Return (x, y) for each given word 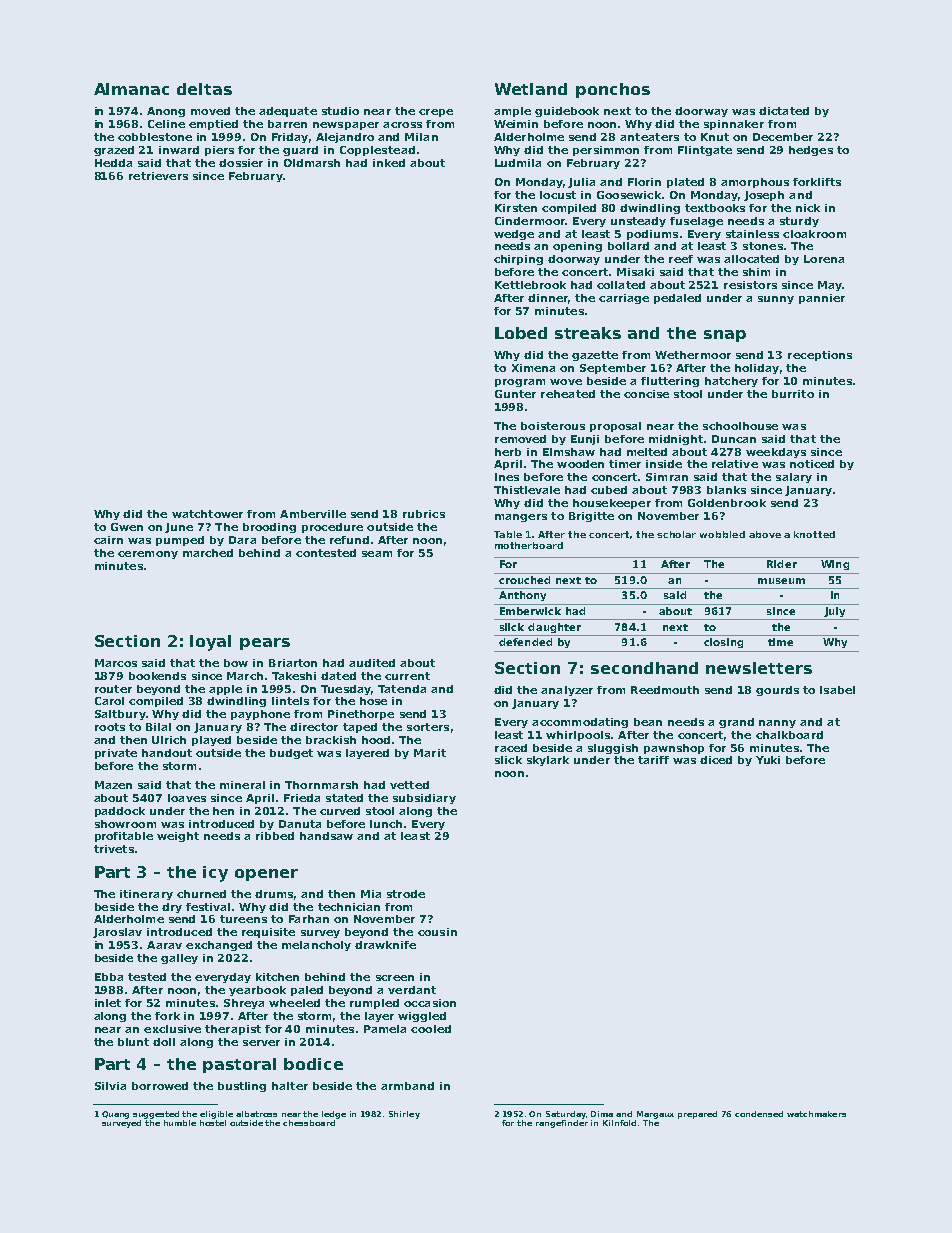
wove (566, 382)
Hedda (113, 163)
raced (511, 748)
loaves (187, 798)
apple (225, 690)
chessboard (309, 1123)
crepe (436, 113)
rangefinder (562, 1124)
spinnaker (734, 125)
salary (794, 478)
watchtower (207, 514)
